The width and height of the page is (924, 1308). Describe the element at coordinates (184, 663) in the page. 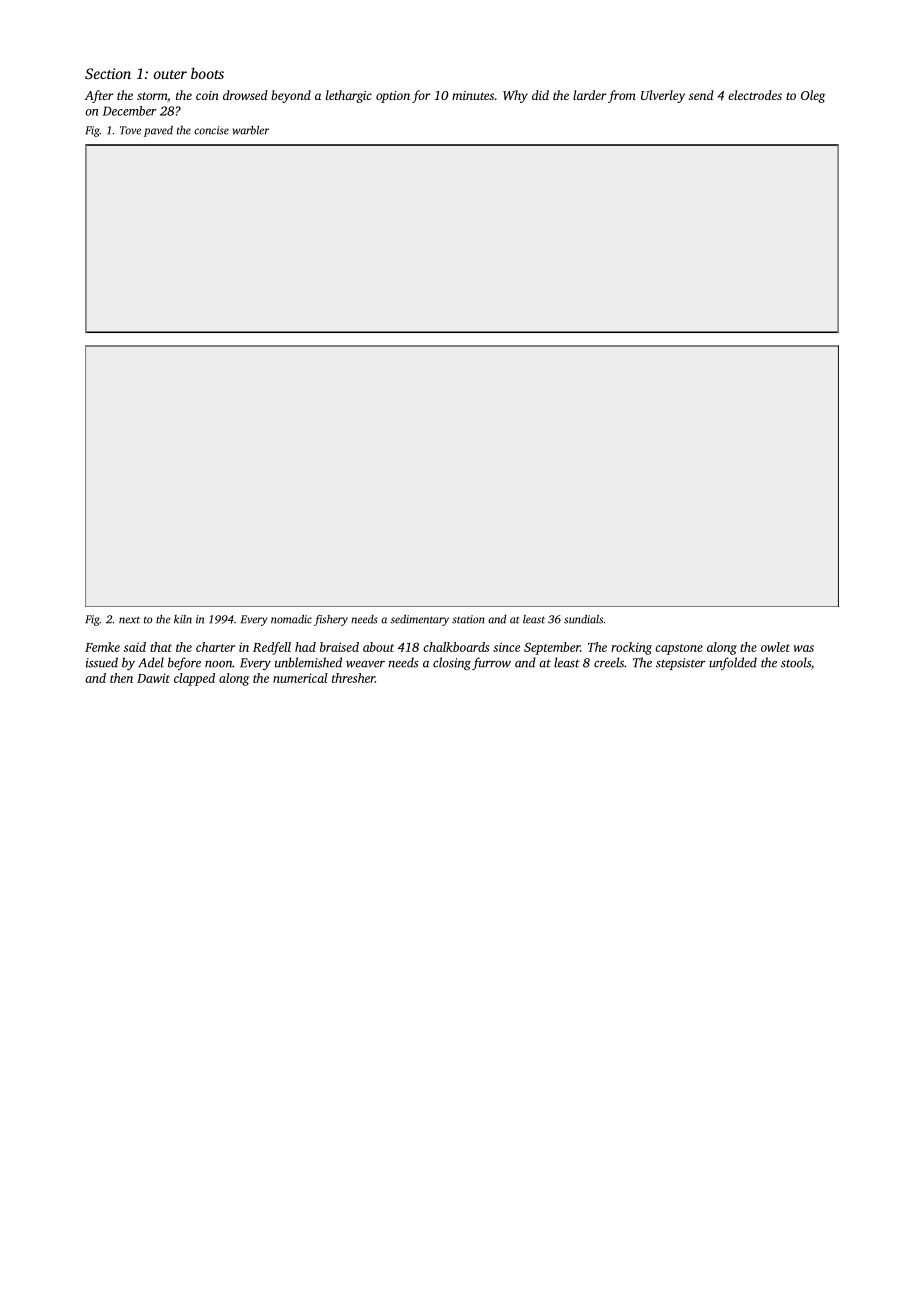

I see `before` at that location.
